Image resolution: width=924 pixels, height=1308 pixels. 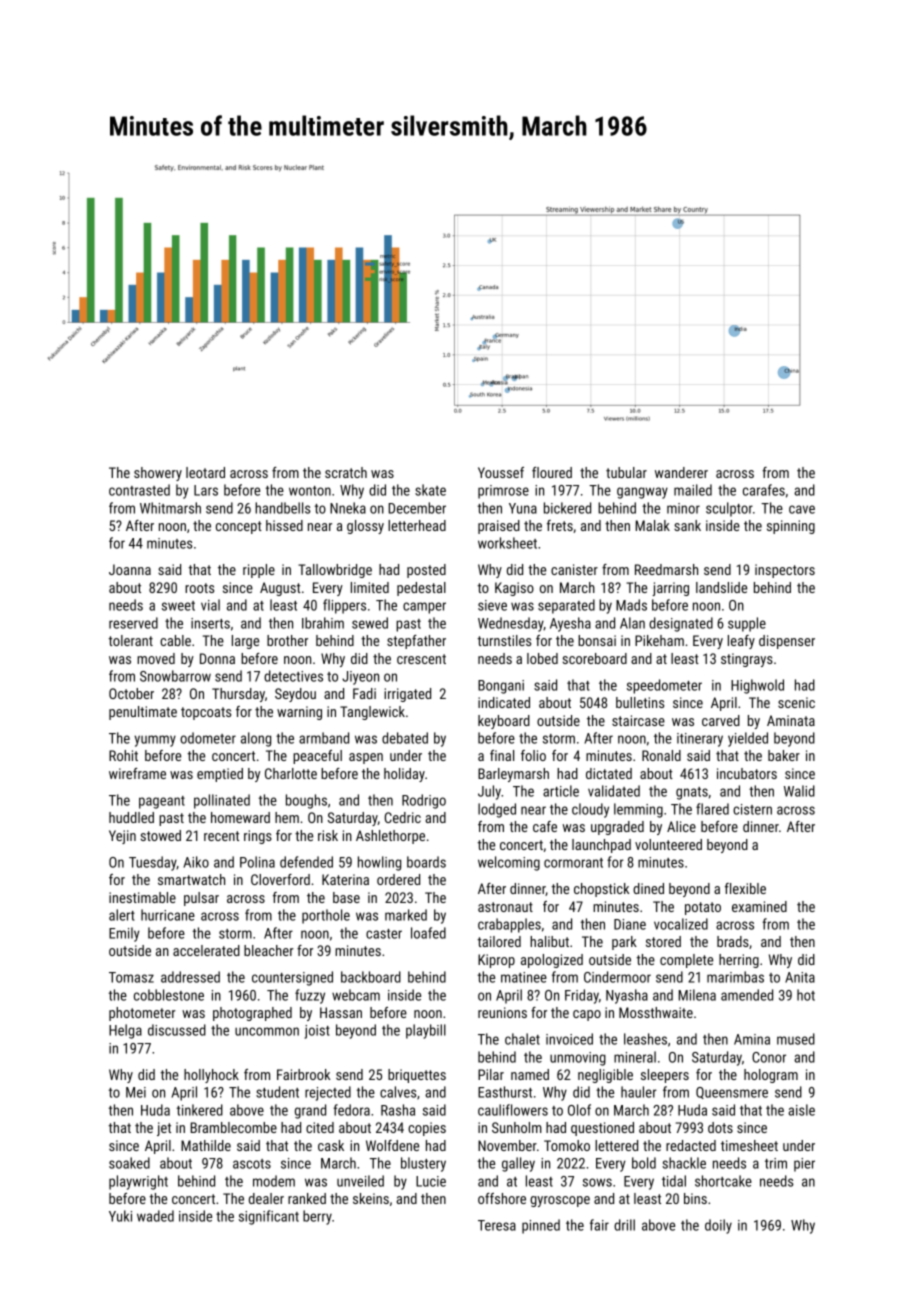 What do you see at coordinates (729, 509) in the page?
I see `sculptor` at bounding box center [729, 509].
